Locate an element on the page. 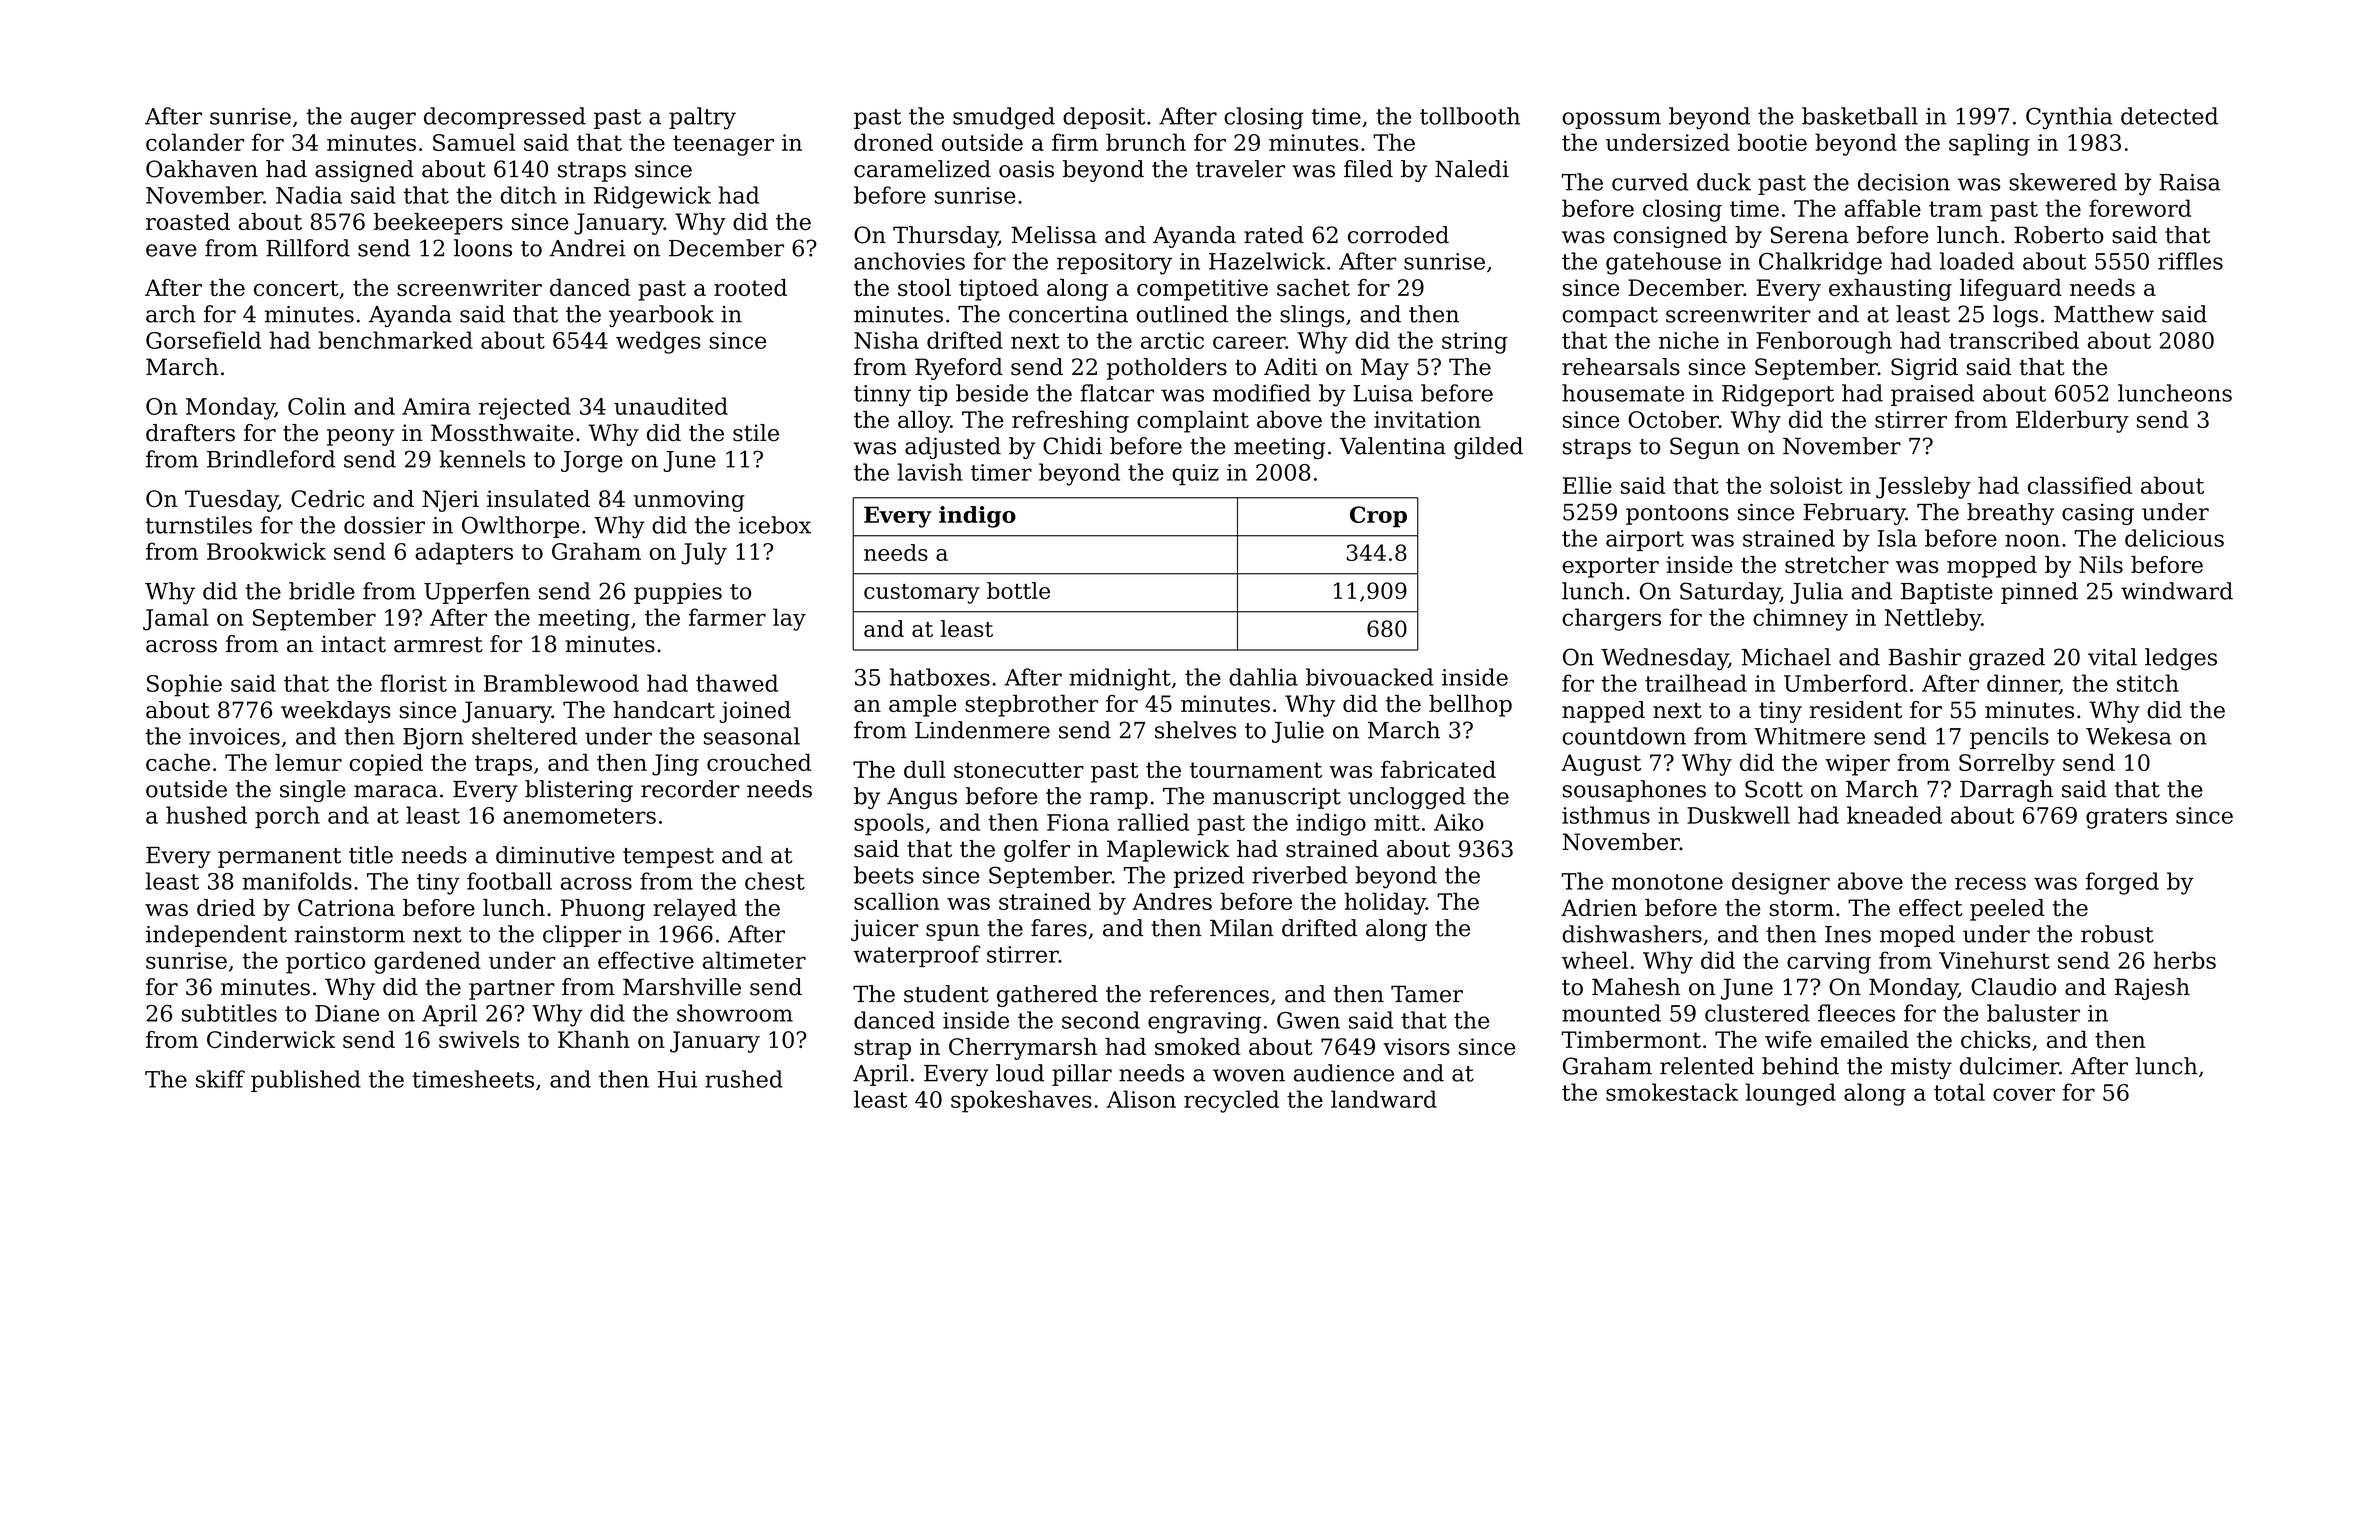 The image size is (2380, 1540). corroded is located at coordinates (1398, 235).
